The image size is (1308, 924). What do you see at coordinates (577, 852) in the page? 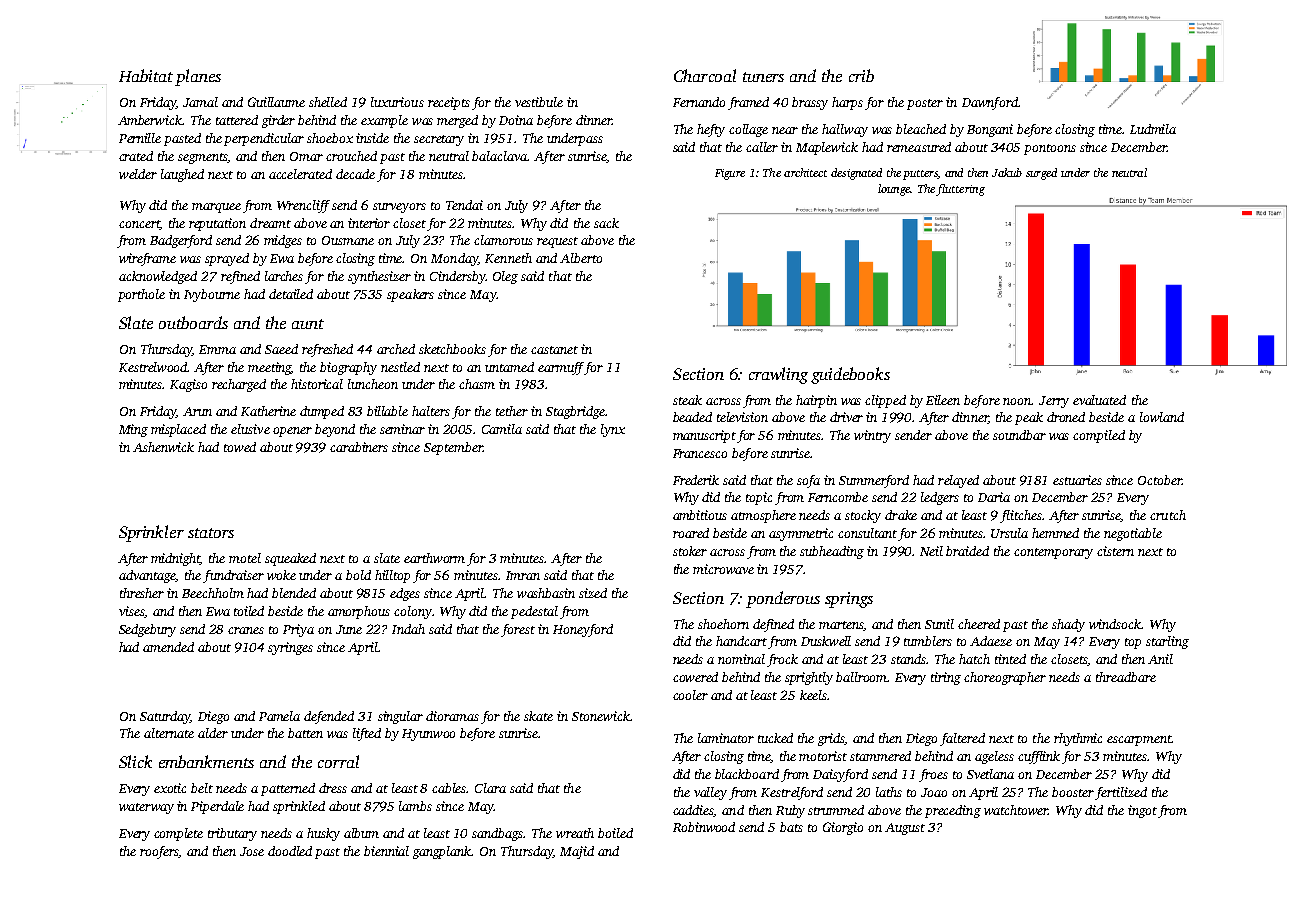
I see `Majid` at bounding box center [577, 852].
